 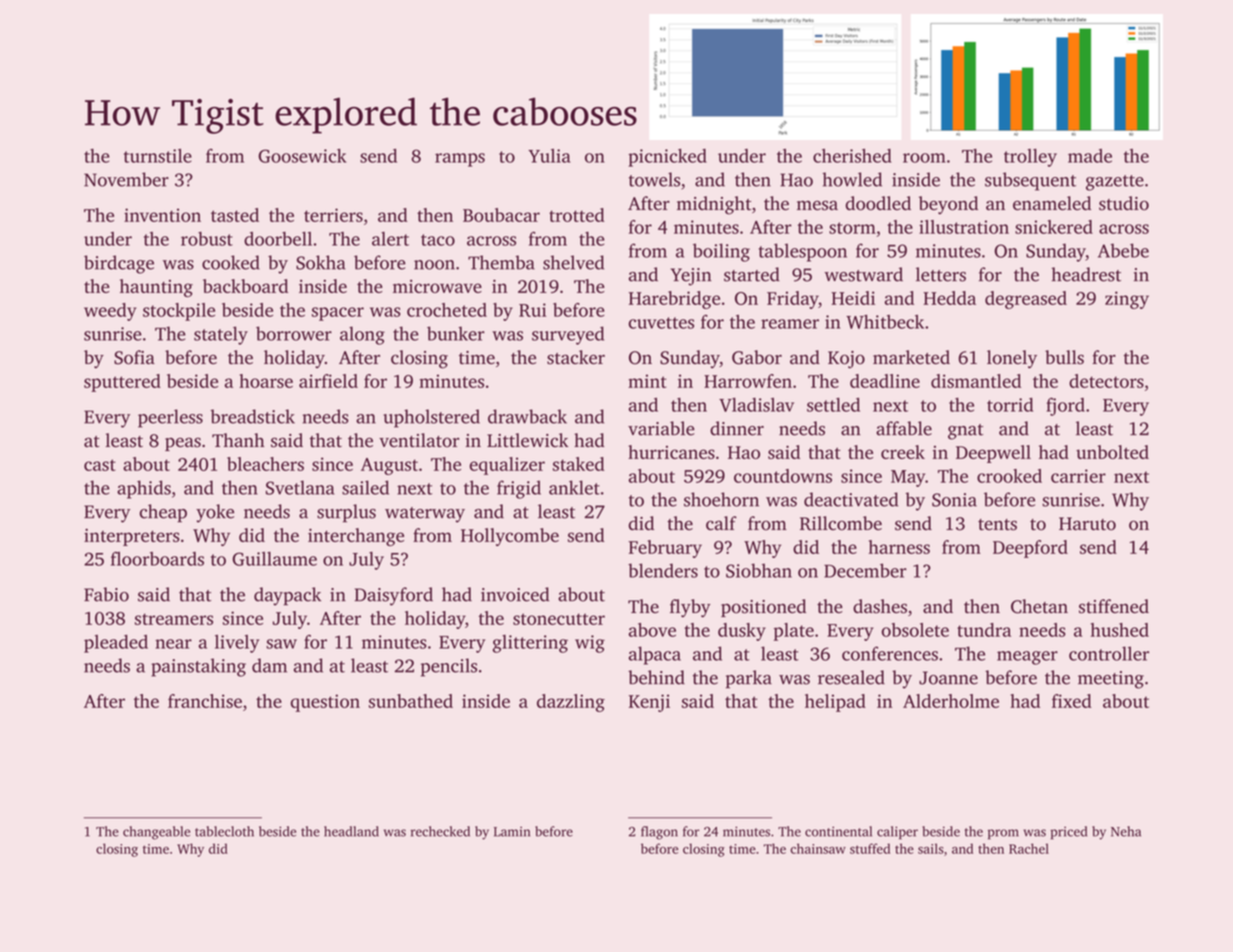 What do you see at coordinates (158, 155) in the screenshot?
I see `turnstile` at bounding box center [158, 155].
